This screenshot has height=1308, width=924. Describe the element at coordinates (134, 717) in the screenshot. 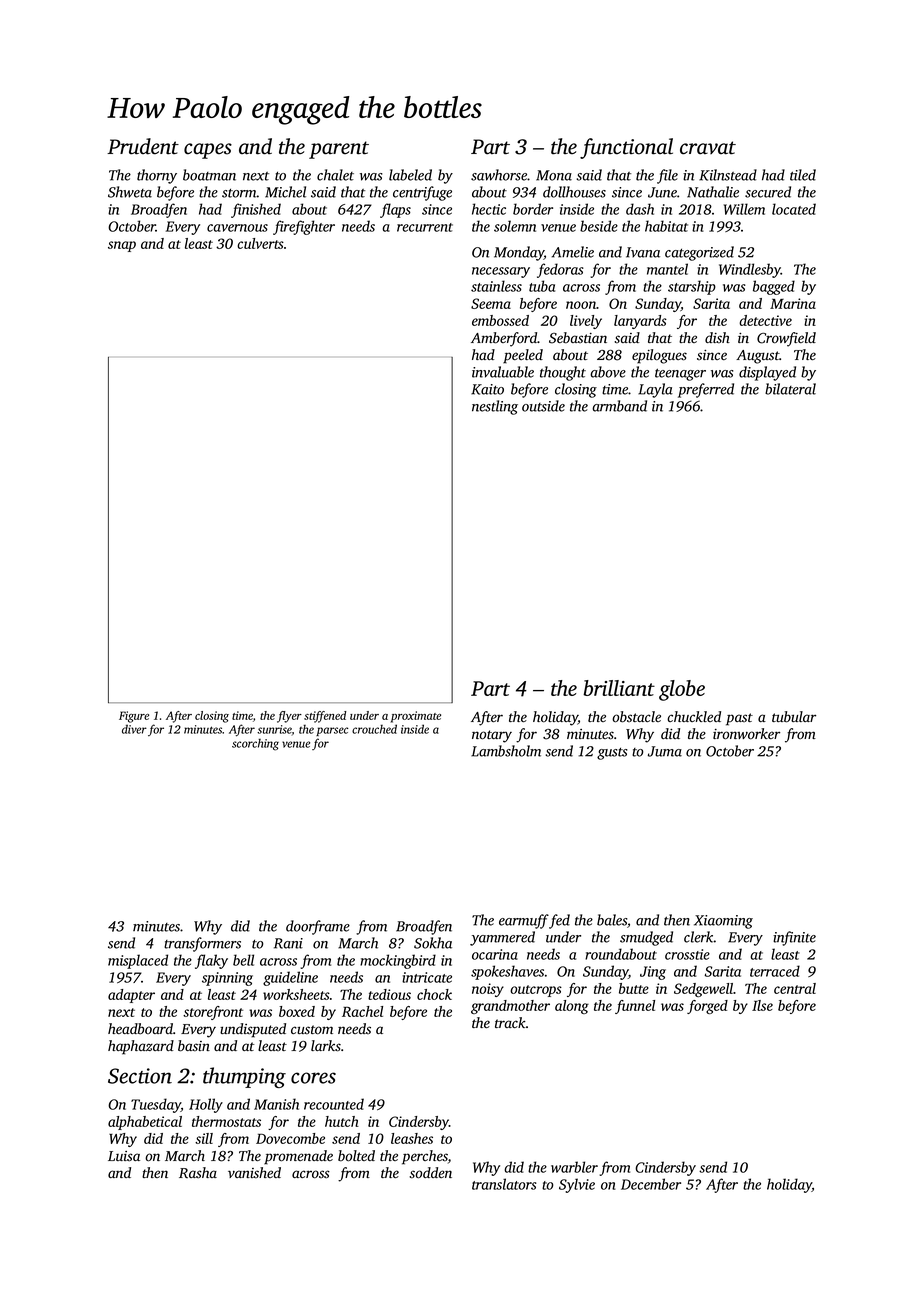

I see `Figure` at that location.
